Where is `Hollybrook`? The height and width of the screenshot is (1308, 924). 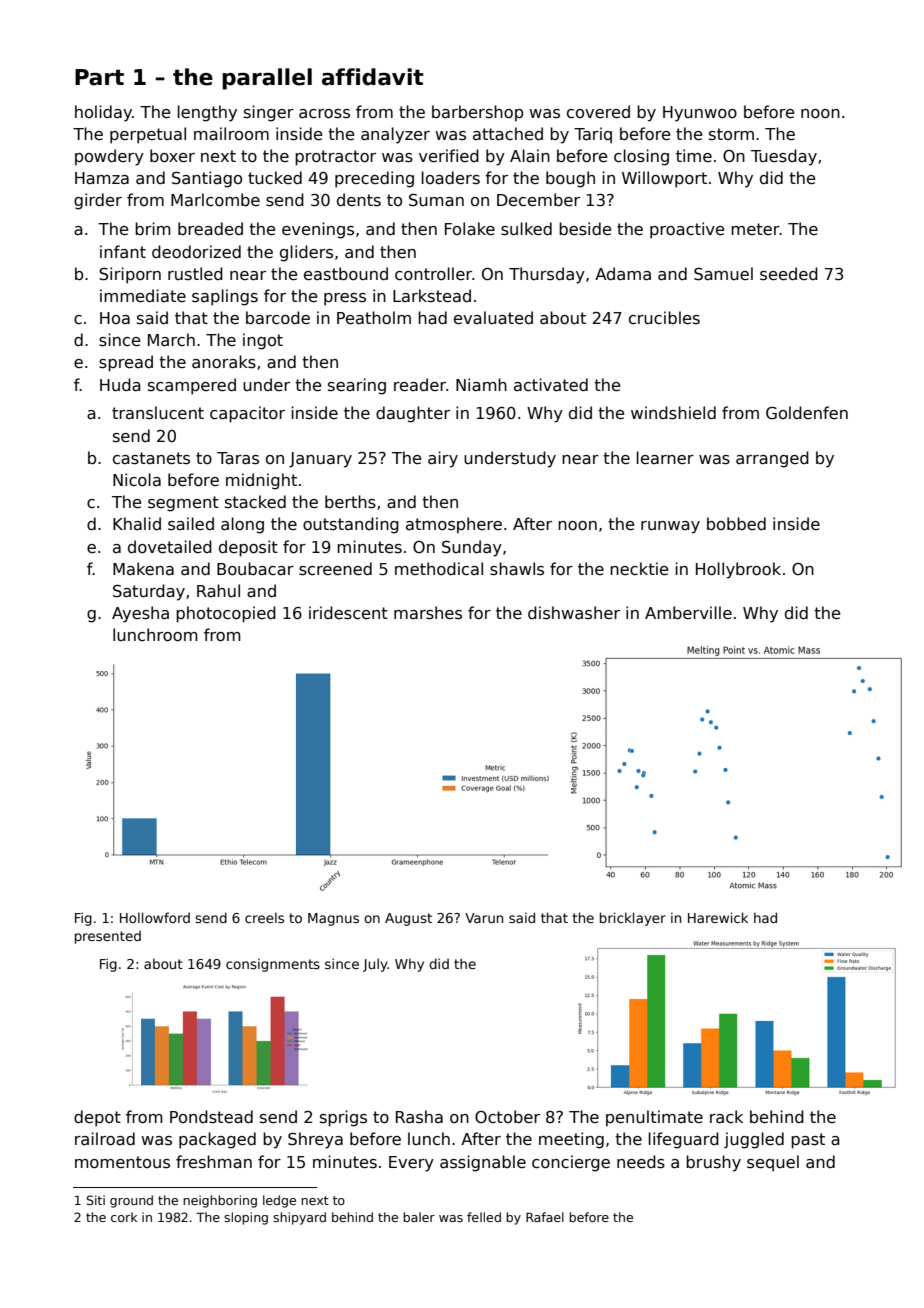
Hollybrook is located at coordinates (738, 570).
